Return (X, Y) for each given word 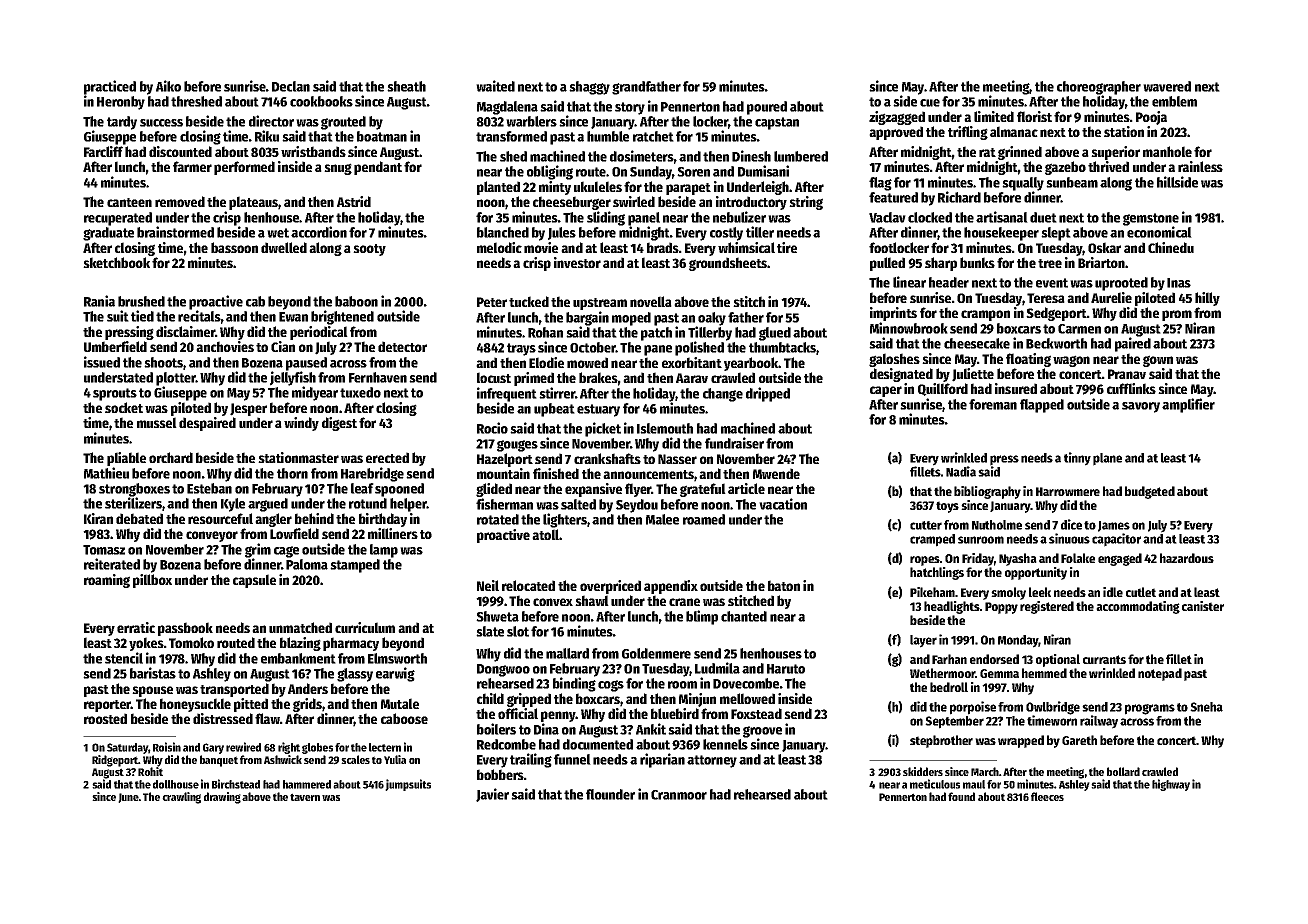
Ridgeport (115, 761)
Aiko (168, 86)
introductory (751, 203)
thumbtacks (782, 347)
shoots (163, 362)
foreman (993, 404)
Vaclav (887, 217)
